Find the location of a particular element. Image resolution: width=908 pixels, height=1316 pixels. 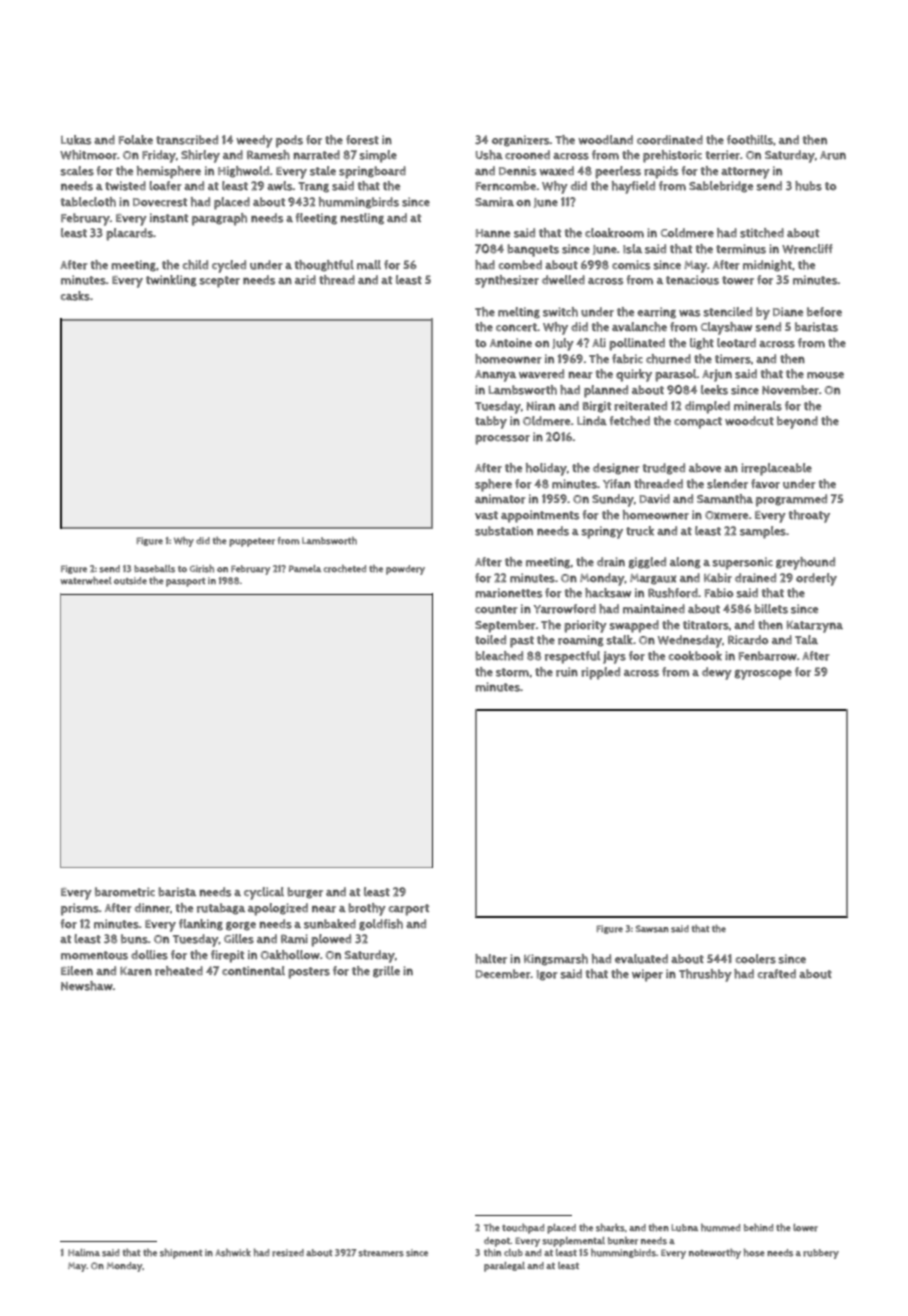

Isla is located at coordinates (632, 249).
